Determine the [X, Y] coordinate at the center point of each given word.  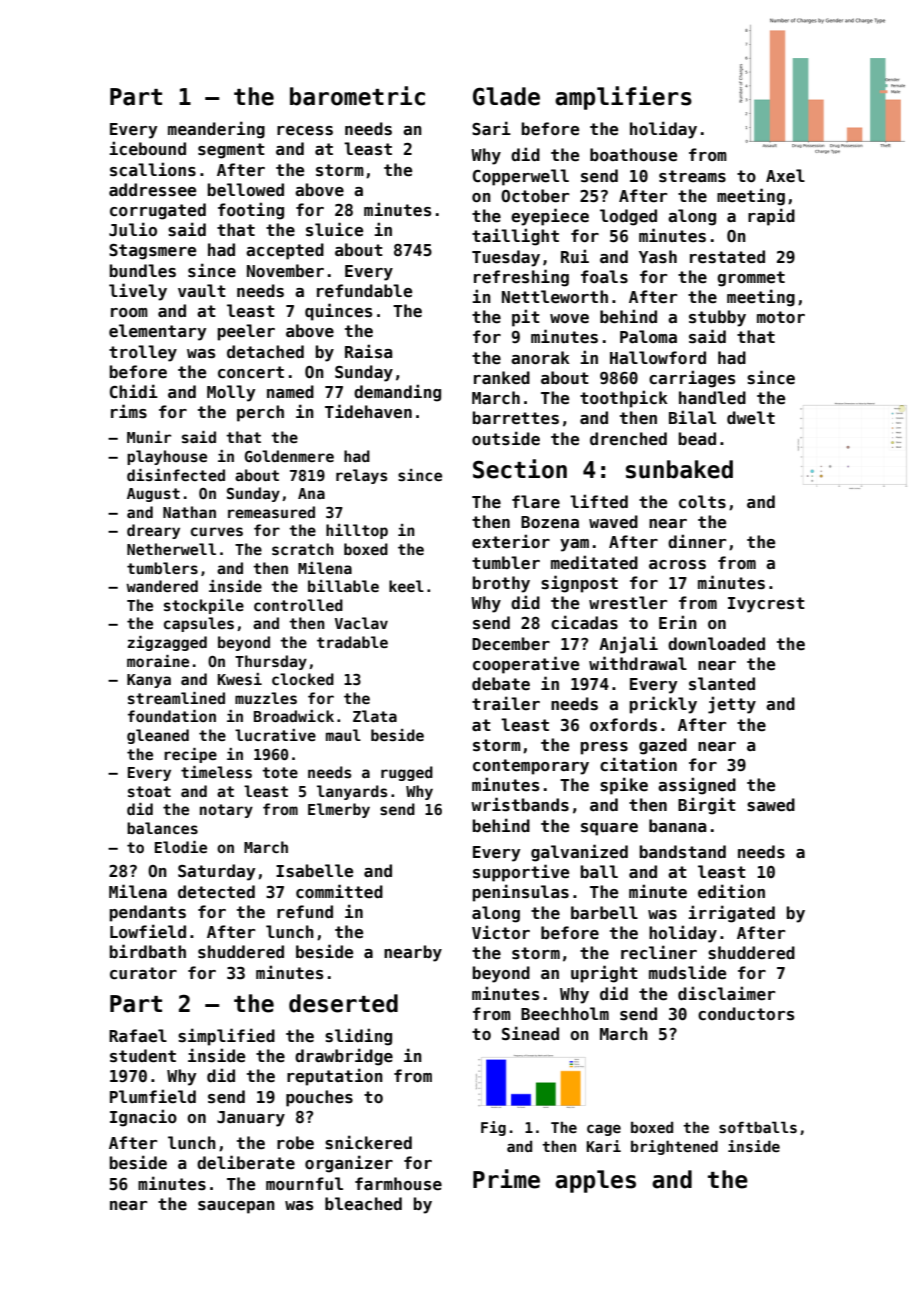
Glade [506, 96]
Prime [506, 1179]
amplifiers [623, 98]
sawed [771, 805]
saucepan [236, 1207]
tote [280, 772]
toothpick [624, 399]
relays [361, 476]
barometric [357, 96]
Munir [149, 437]
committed [339, 891]
